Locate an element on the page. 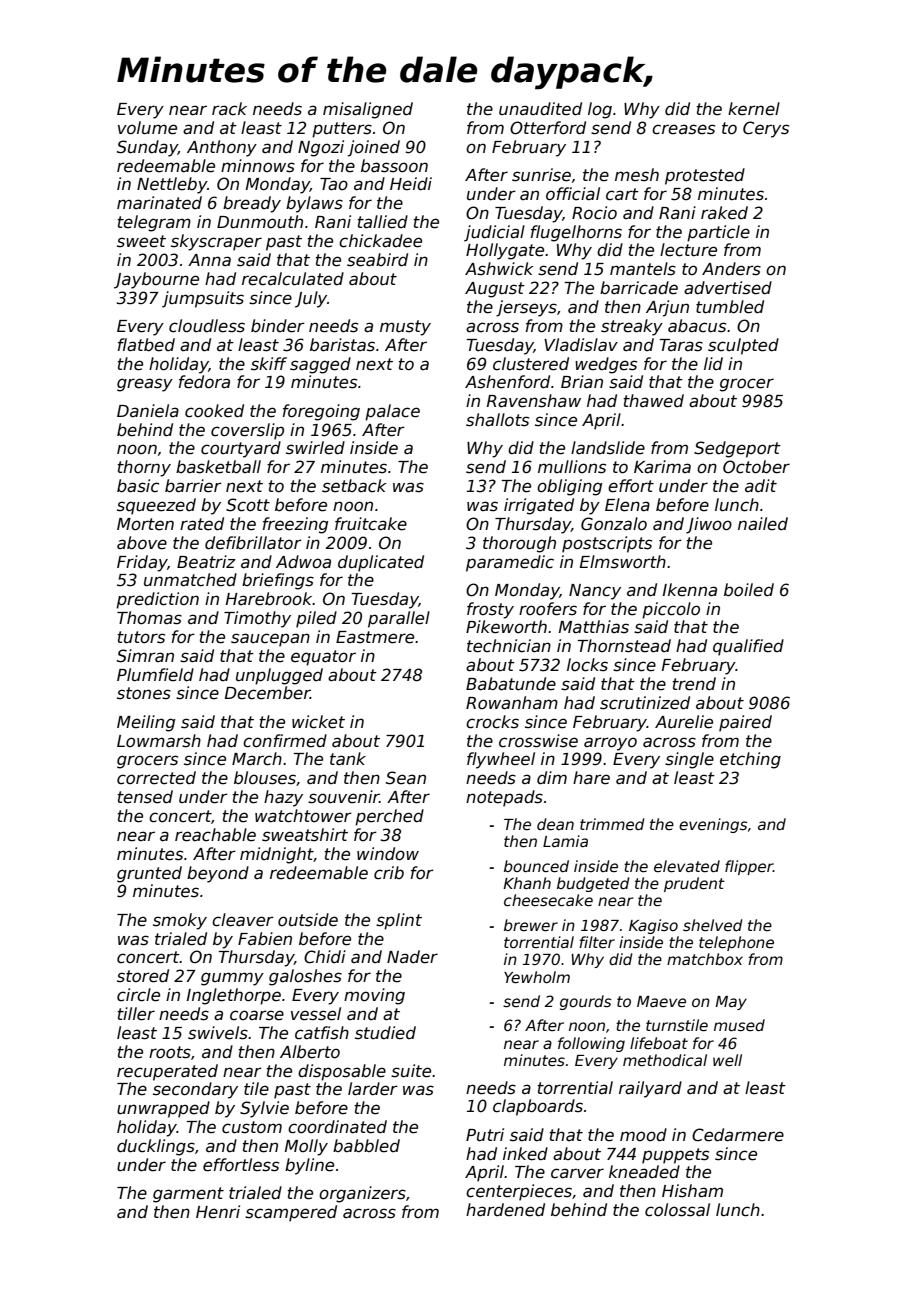 The height and width of the document is (1316, 908). budgeted is located at coordinates (593, 884).
